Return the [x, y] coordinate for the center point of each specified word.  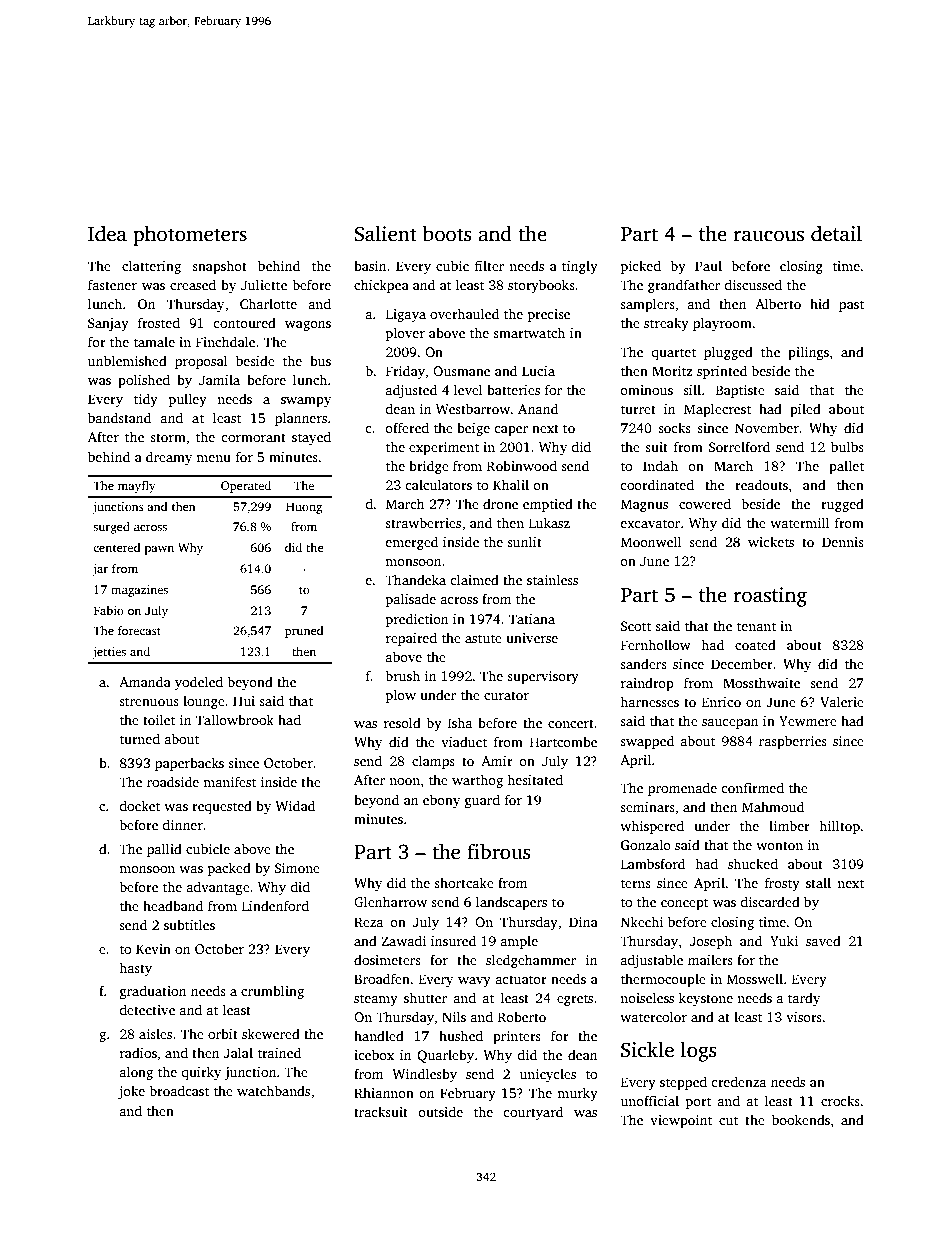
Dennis [843, 542]
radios [138, 1052]
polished [144, 381]
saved [823, 940]
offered [407, 427]
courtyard [533, 1113]
